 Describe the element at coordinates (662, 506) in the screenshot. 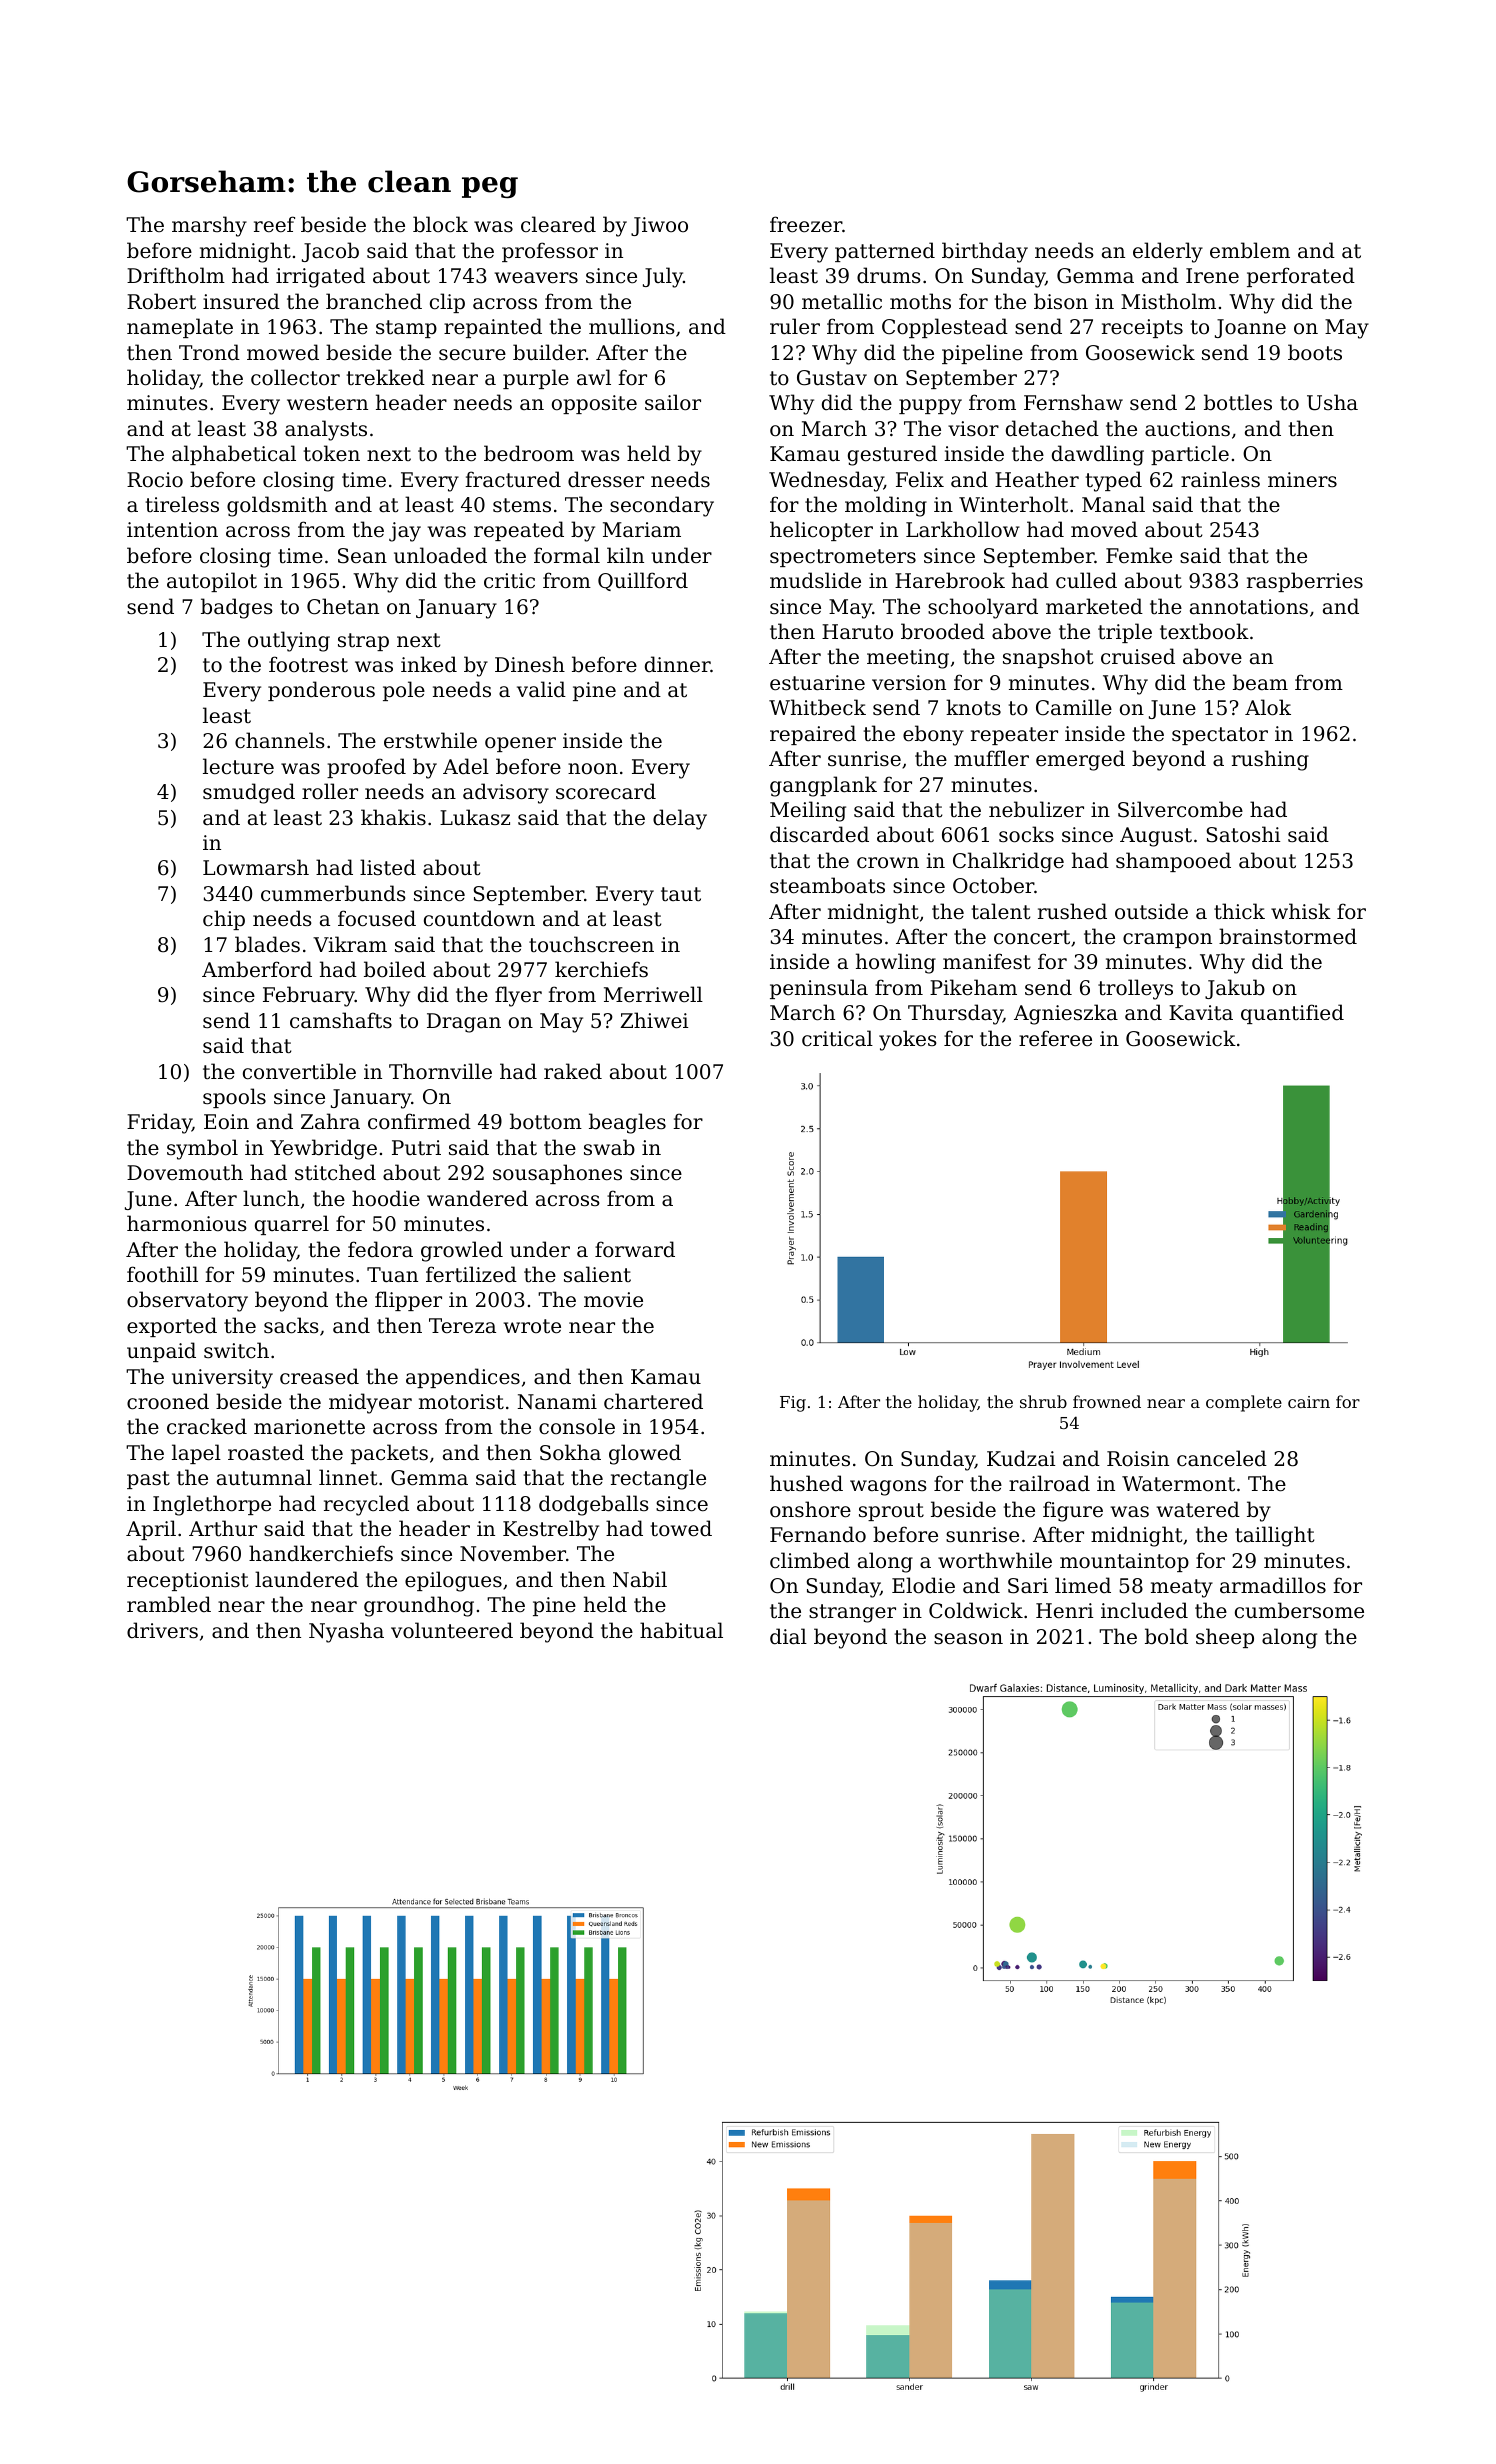

I see `secondary` at that location.
